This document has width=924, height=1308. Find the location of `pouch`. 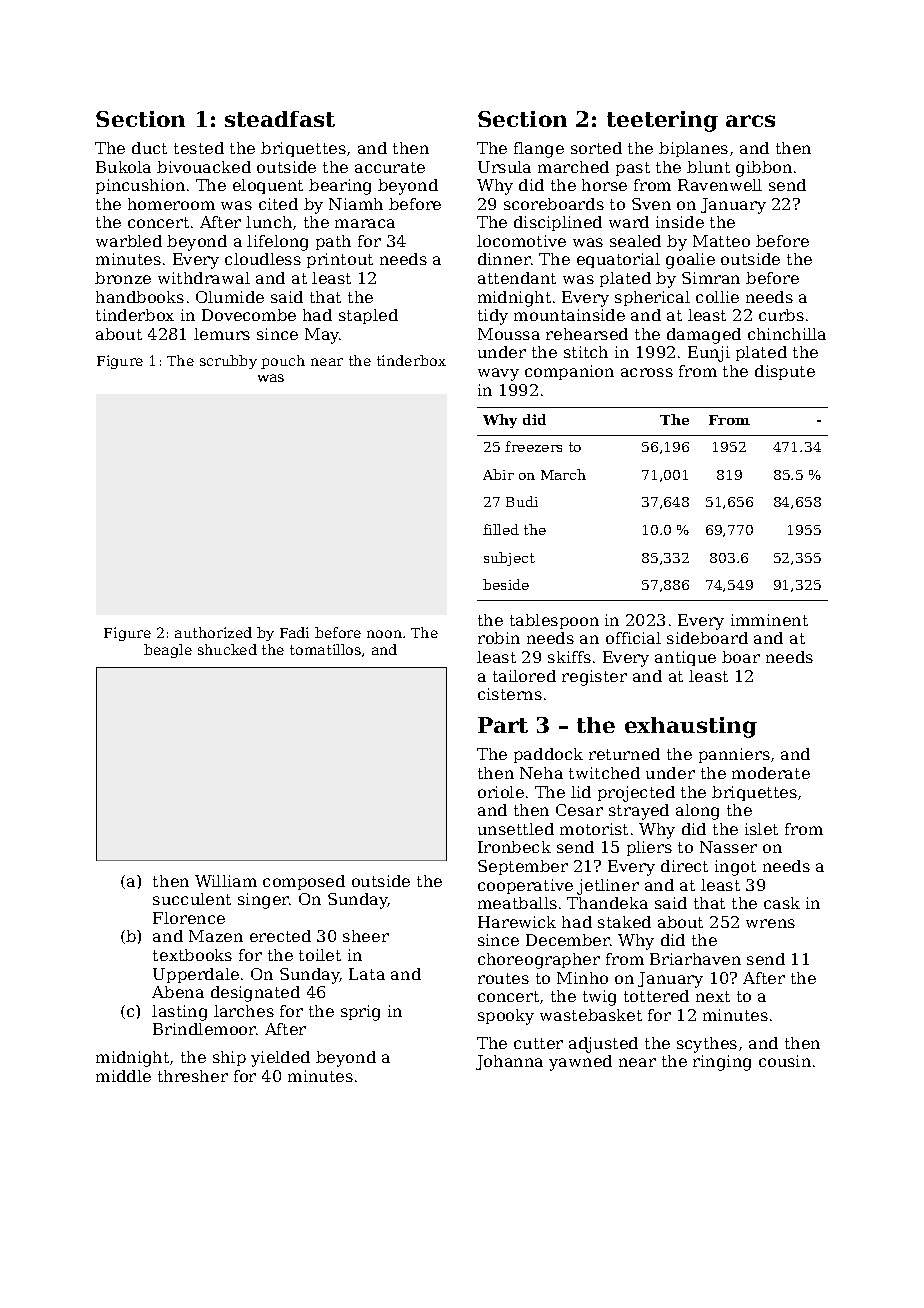

pouch is located at coordinates (283, 362).
